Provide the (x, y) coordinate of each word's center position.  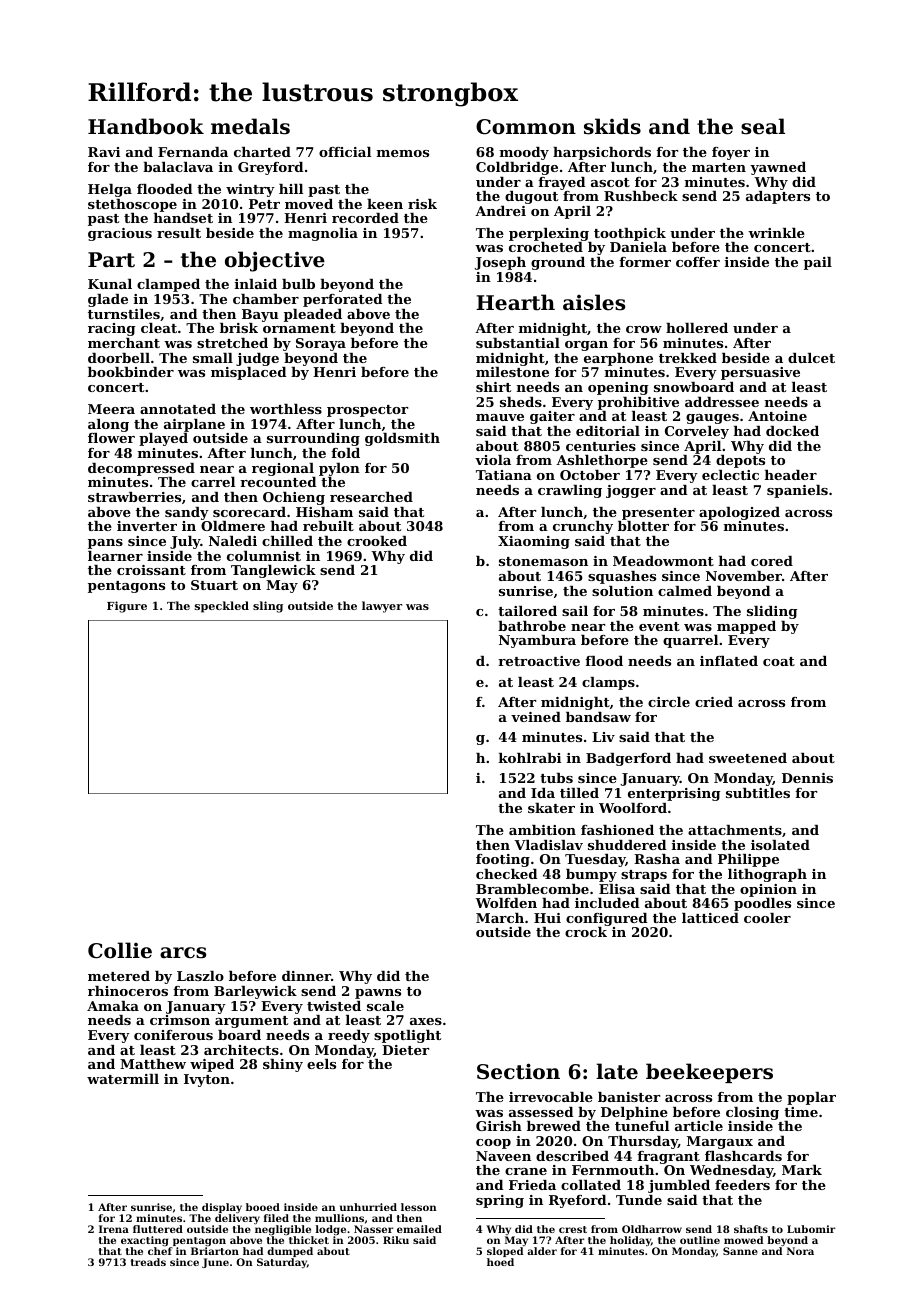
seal (763, 126)
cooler (767, 918)
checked (506, 874)
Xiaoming (534, 542)
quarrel (690, 641)
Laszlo (200, 976)
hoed (500, 1262)
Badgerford (628, 759)
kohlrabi (530, 758)
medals (250, 126)
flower (111, 438)
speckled (222, 607)
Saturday (282, 1263)
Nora (800, 1251)
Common (526, 127)
